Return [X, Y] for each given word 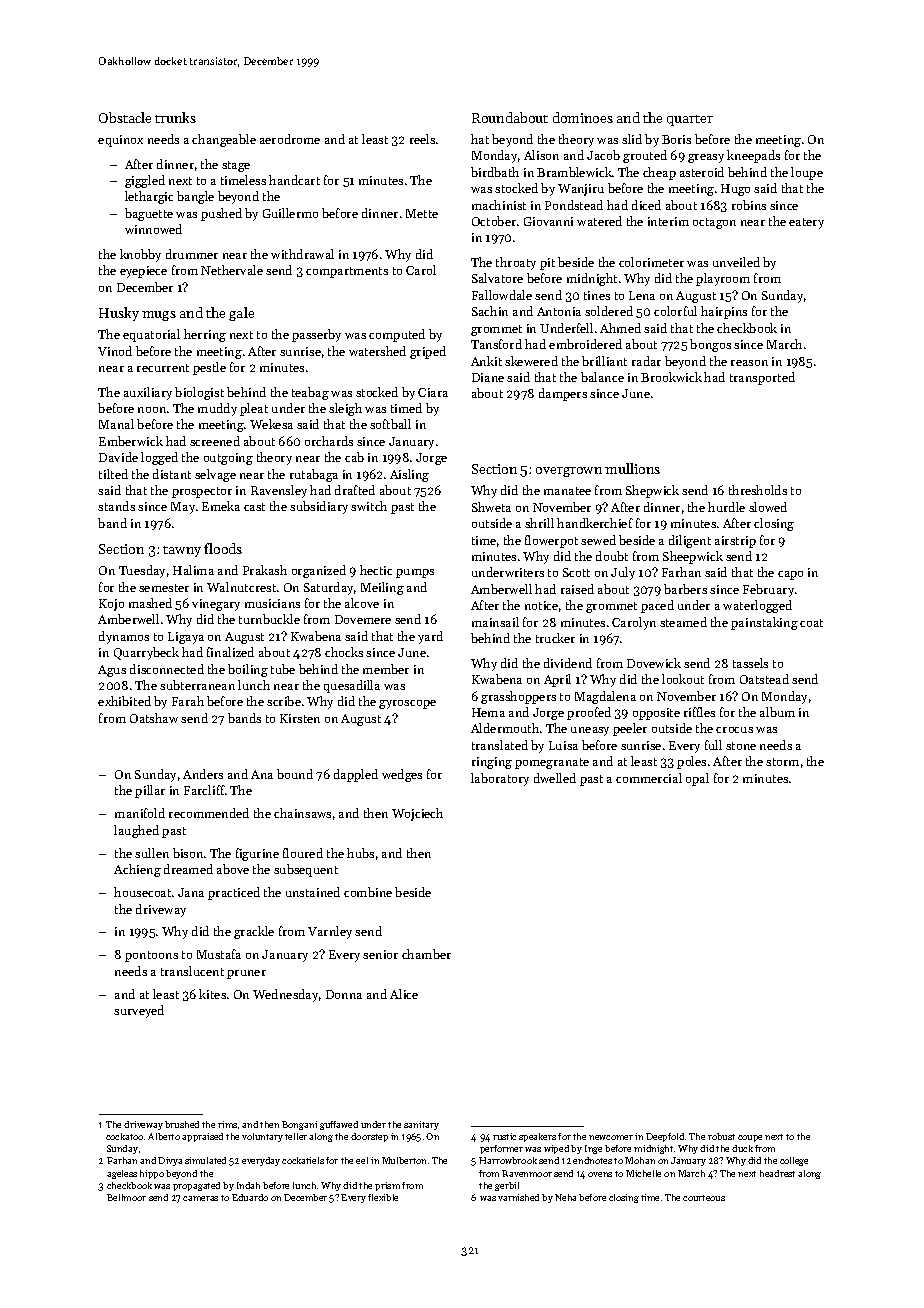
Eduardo [250, 1197]
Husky [119, 314]
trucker [555, 638]
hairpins [724, 312]
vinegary [216, 605]
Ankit [486, 361]
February [768, 590]
